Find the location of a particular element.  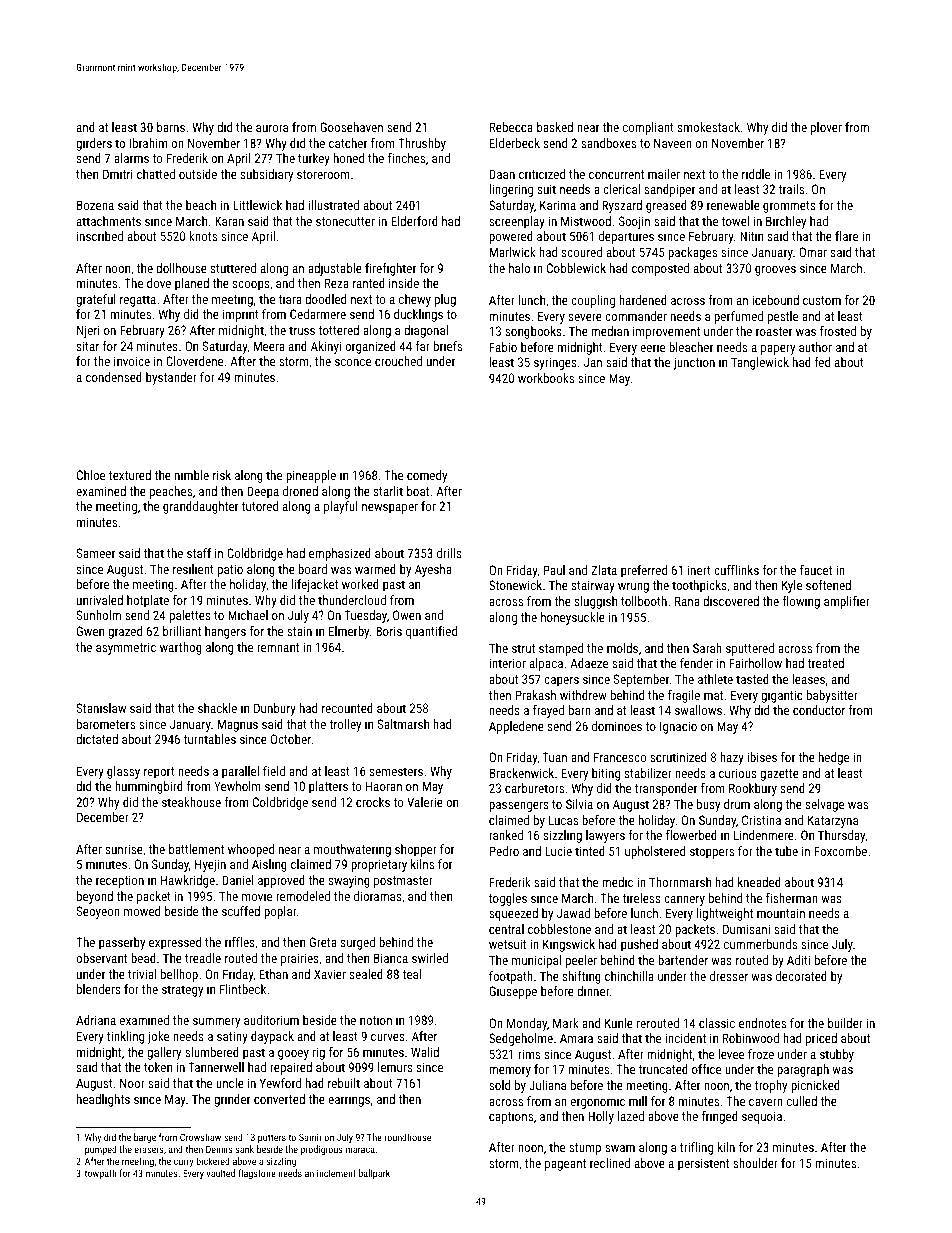

inert is located at coordinates (699, 570).
